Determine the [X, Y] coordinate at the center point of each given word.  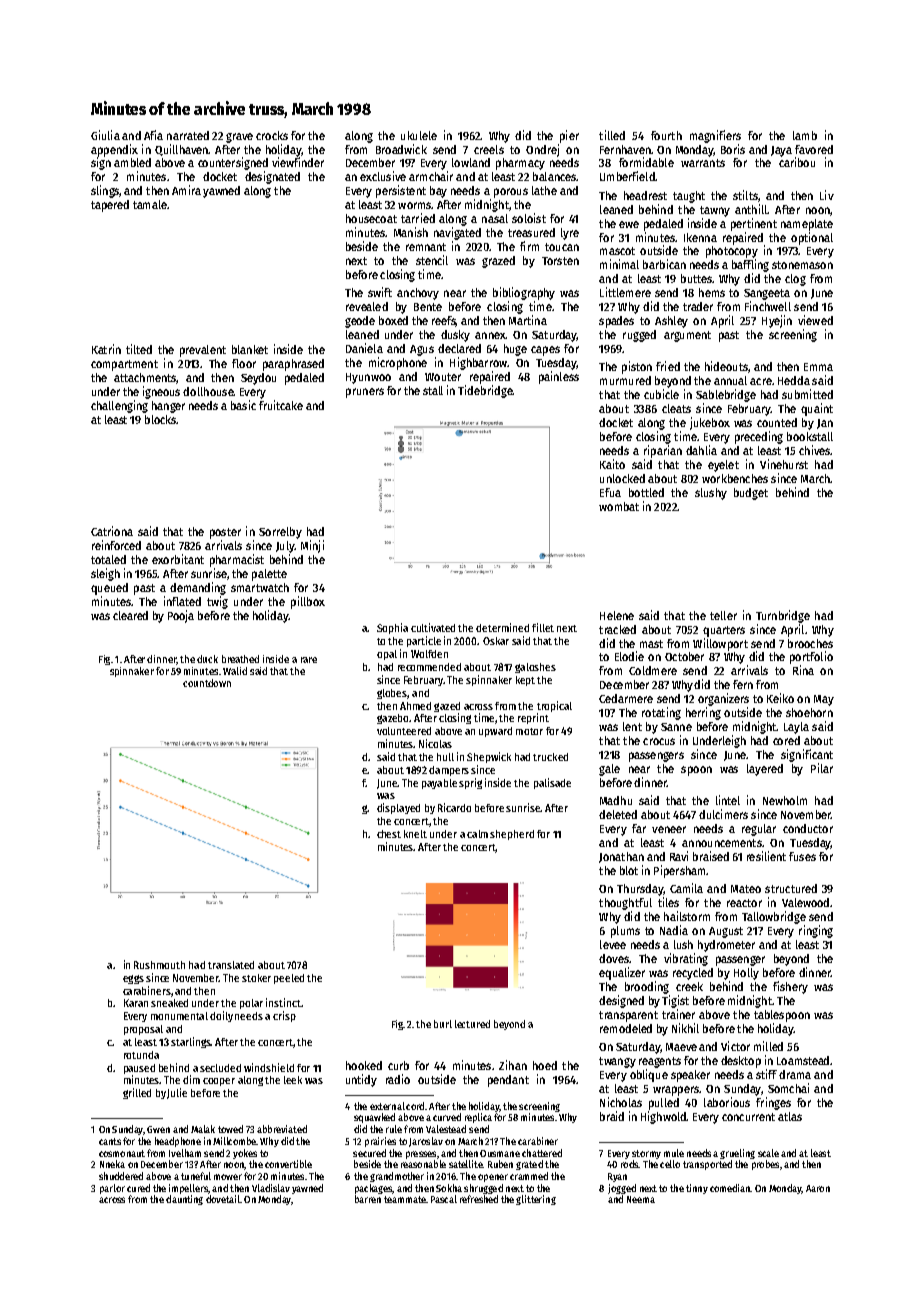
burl [443, 1024]
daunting [184, 1200]
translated [231, 965]
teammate [405, 1199]
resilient [766, 856]
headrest [645, 195]
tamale [150, 204]
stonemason [802, 265]
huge [515, 350]
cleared [130, 615]
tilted [139, 349]
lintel [728, 800]
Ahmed [415, 706]
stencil [432, 260]
